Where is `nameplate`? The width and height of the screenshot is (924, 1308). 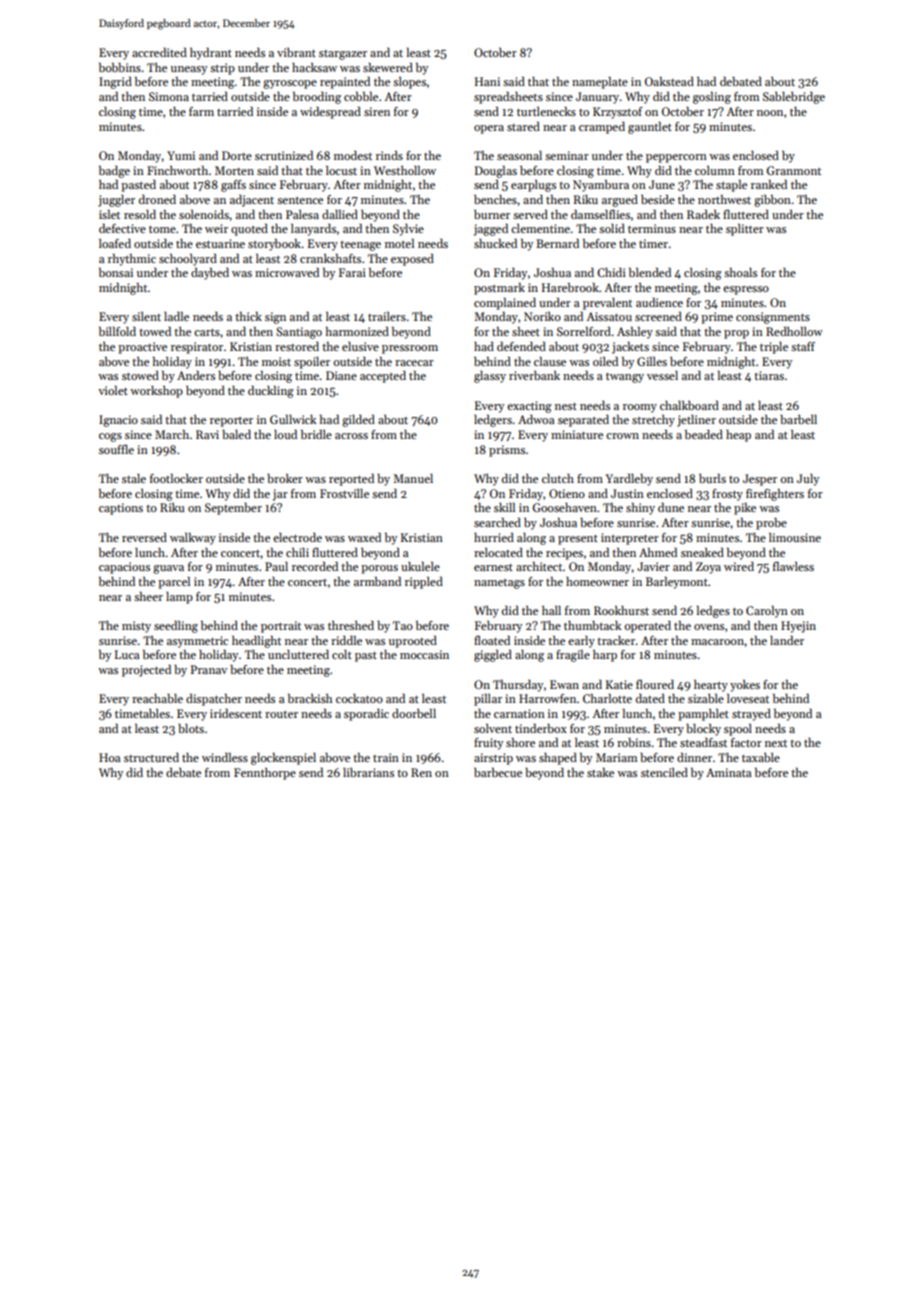
nameplate is located at coordinates (600, 83).
